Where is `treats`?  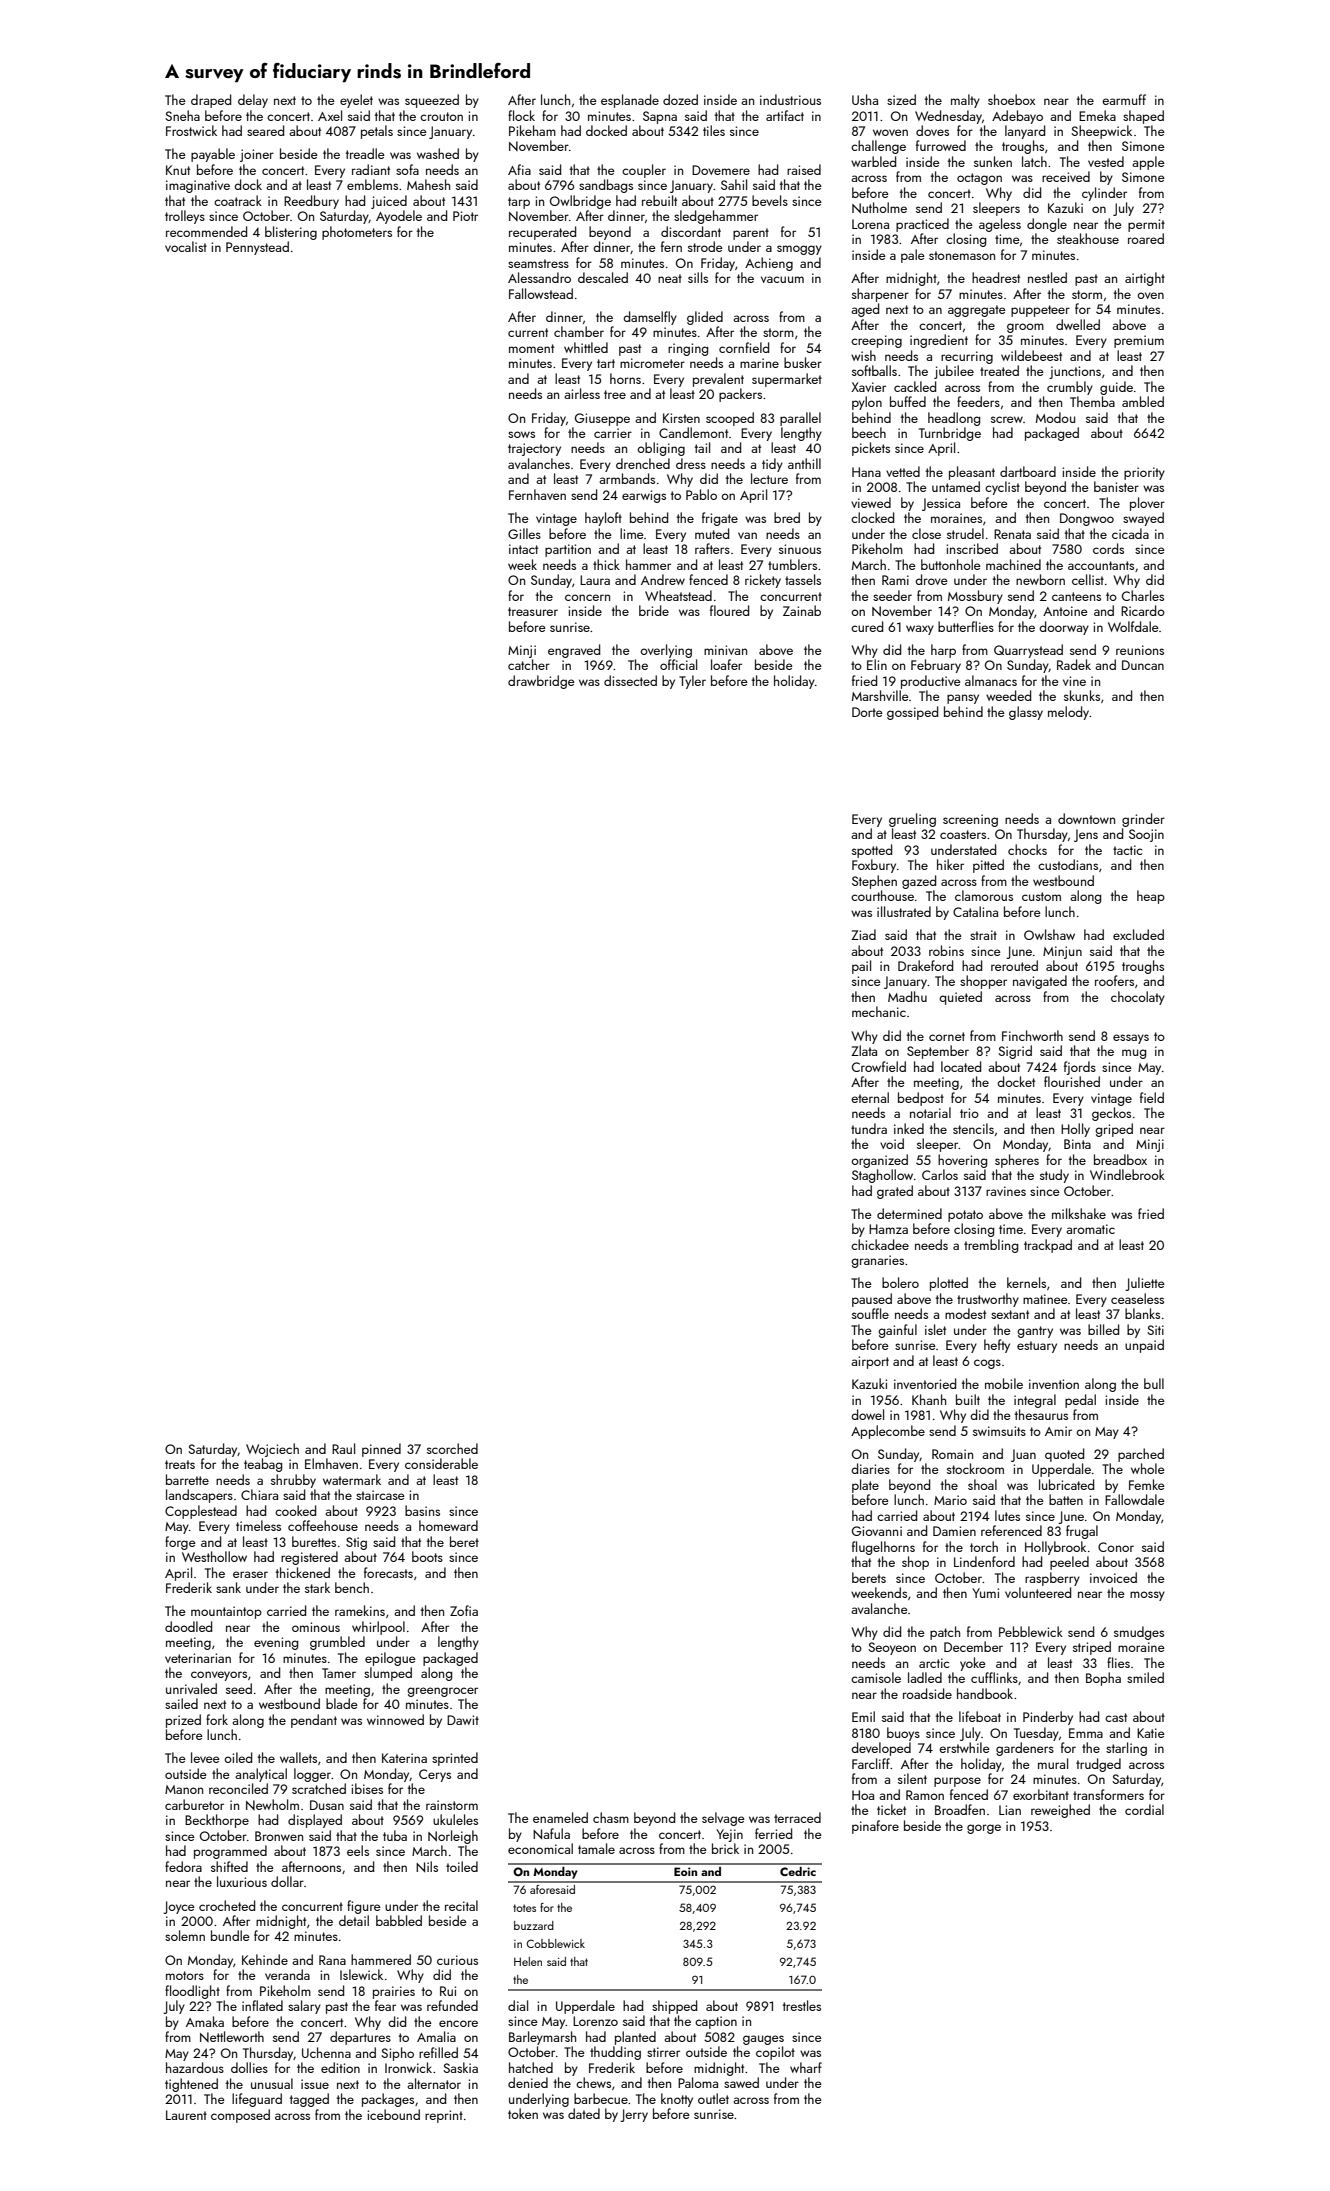
treats is located at coordinates (180, 1464).
